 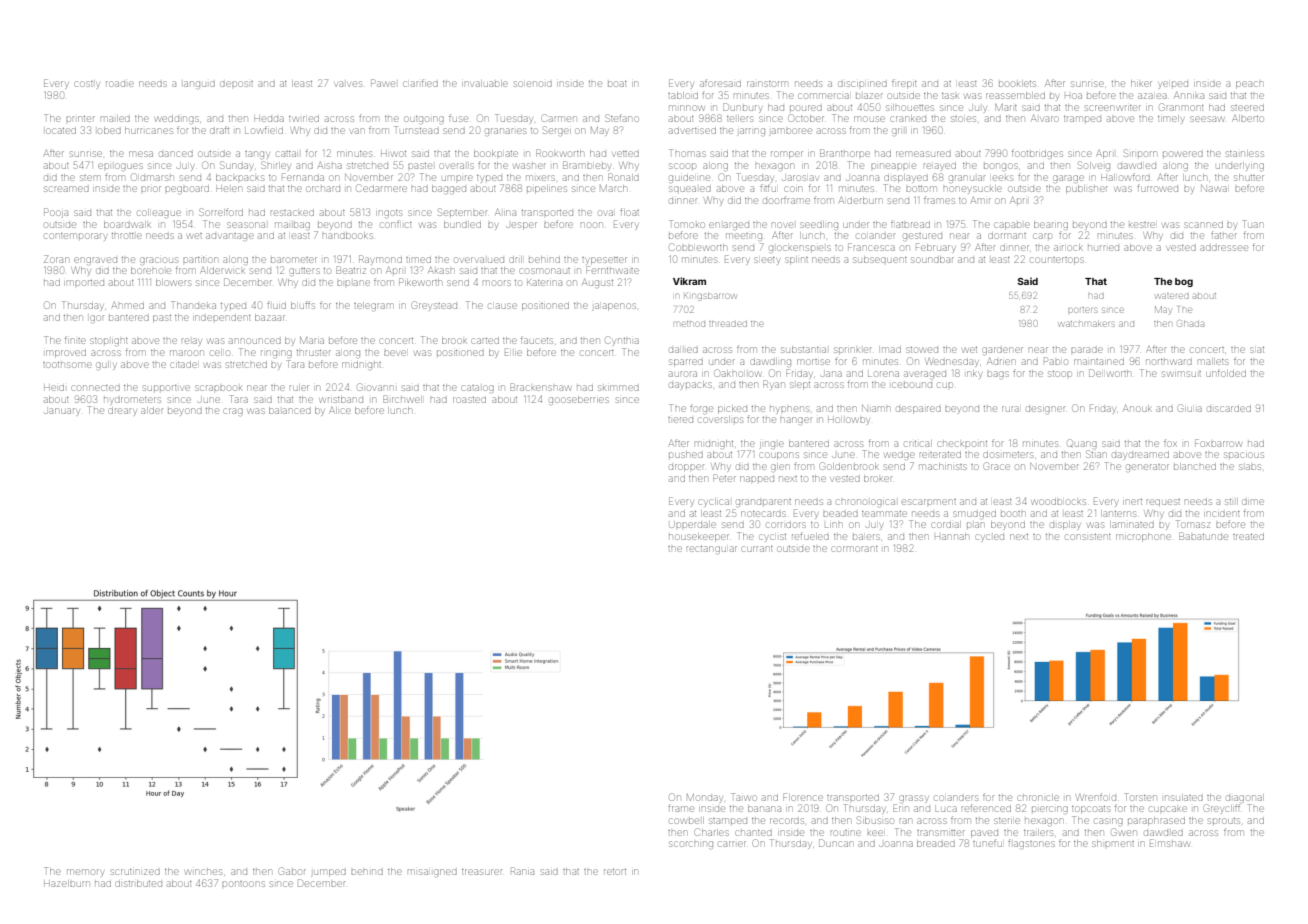 I want to click on weddings, so click(x=176, y=120).
